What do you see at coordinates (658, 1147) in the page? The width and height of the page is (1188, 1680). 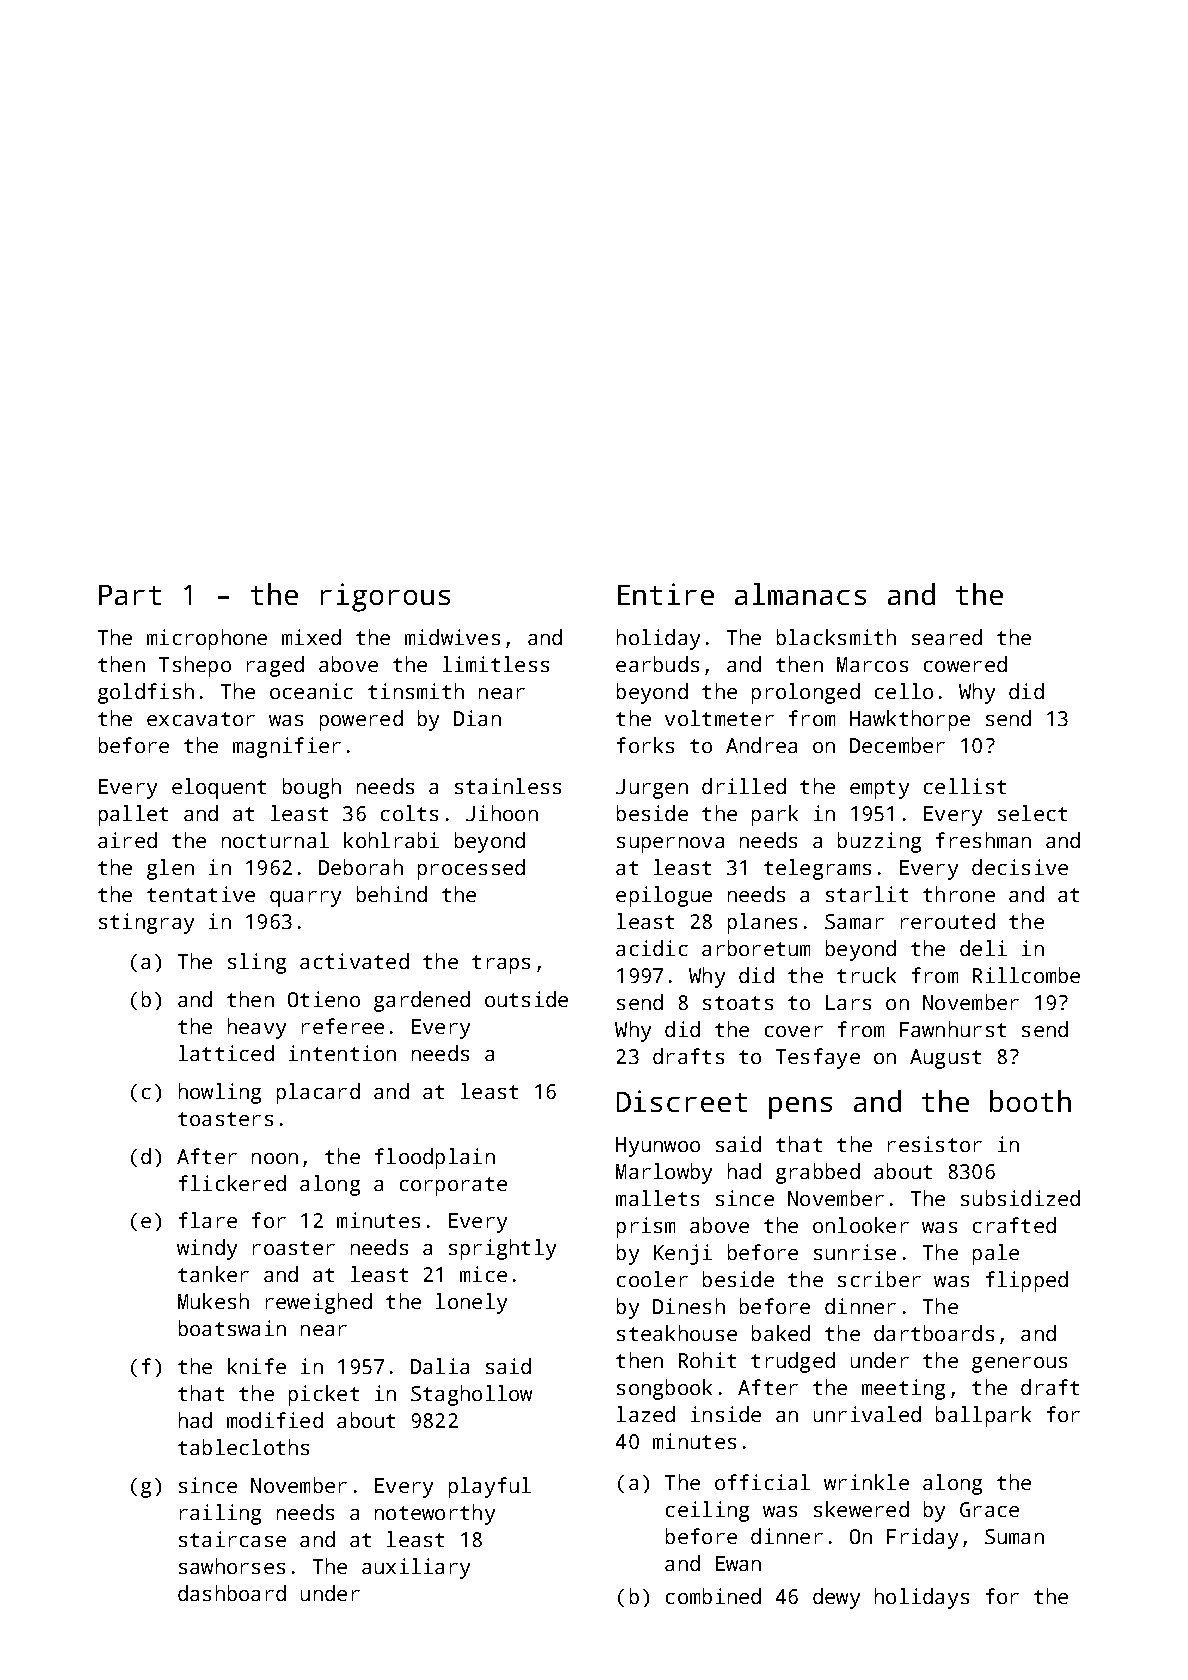 I see `Hyunwoo` at bounding box center [658, 1147].
